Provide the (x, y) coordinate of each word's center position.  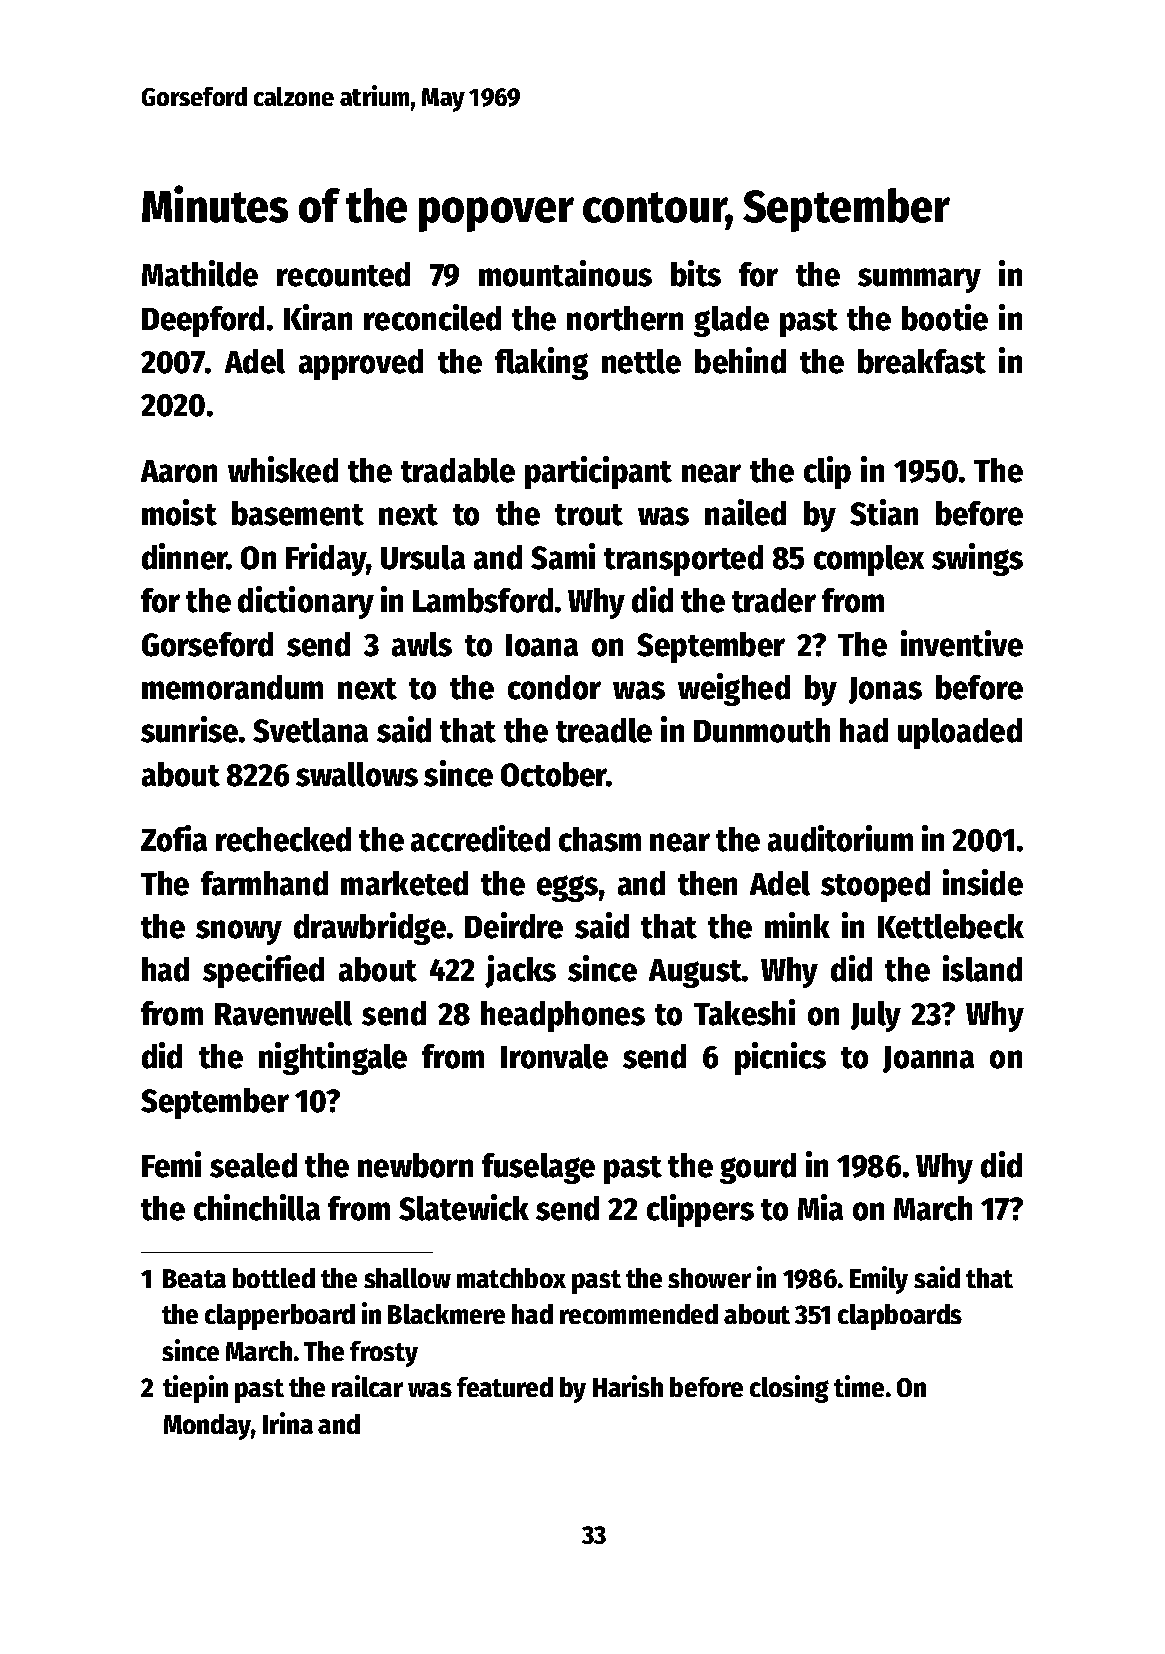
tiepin (195, 1389)
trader (774, 600)
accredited (480, 838)
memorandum (232, 687)
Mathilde (200, 273)
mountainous (565, 273)
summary (919, 280)
